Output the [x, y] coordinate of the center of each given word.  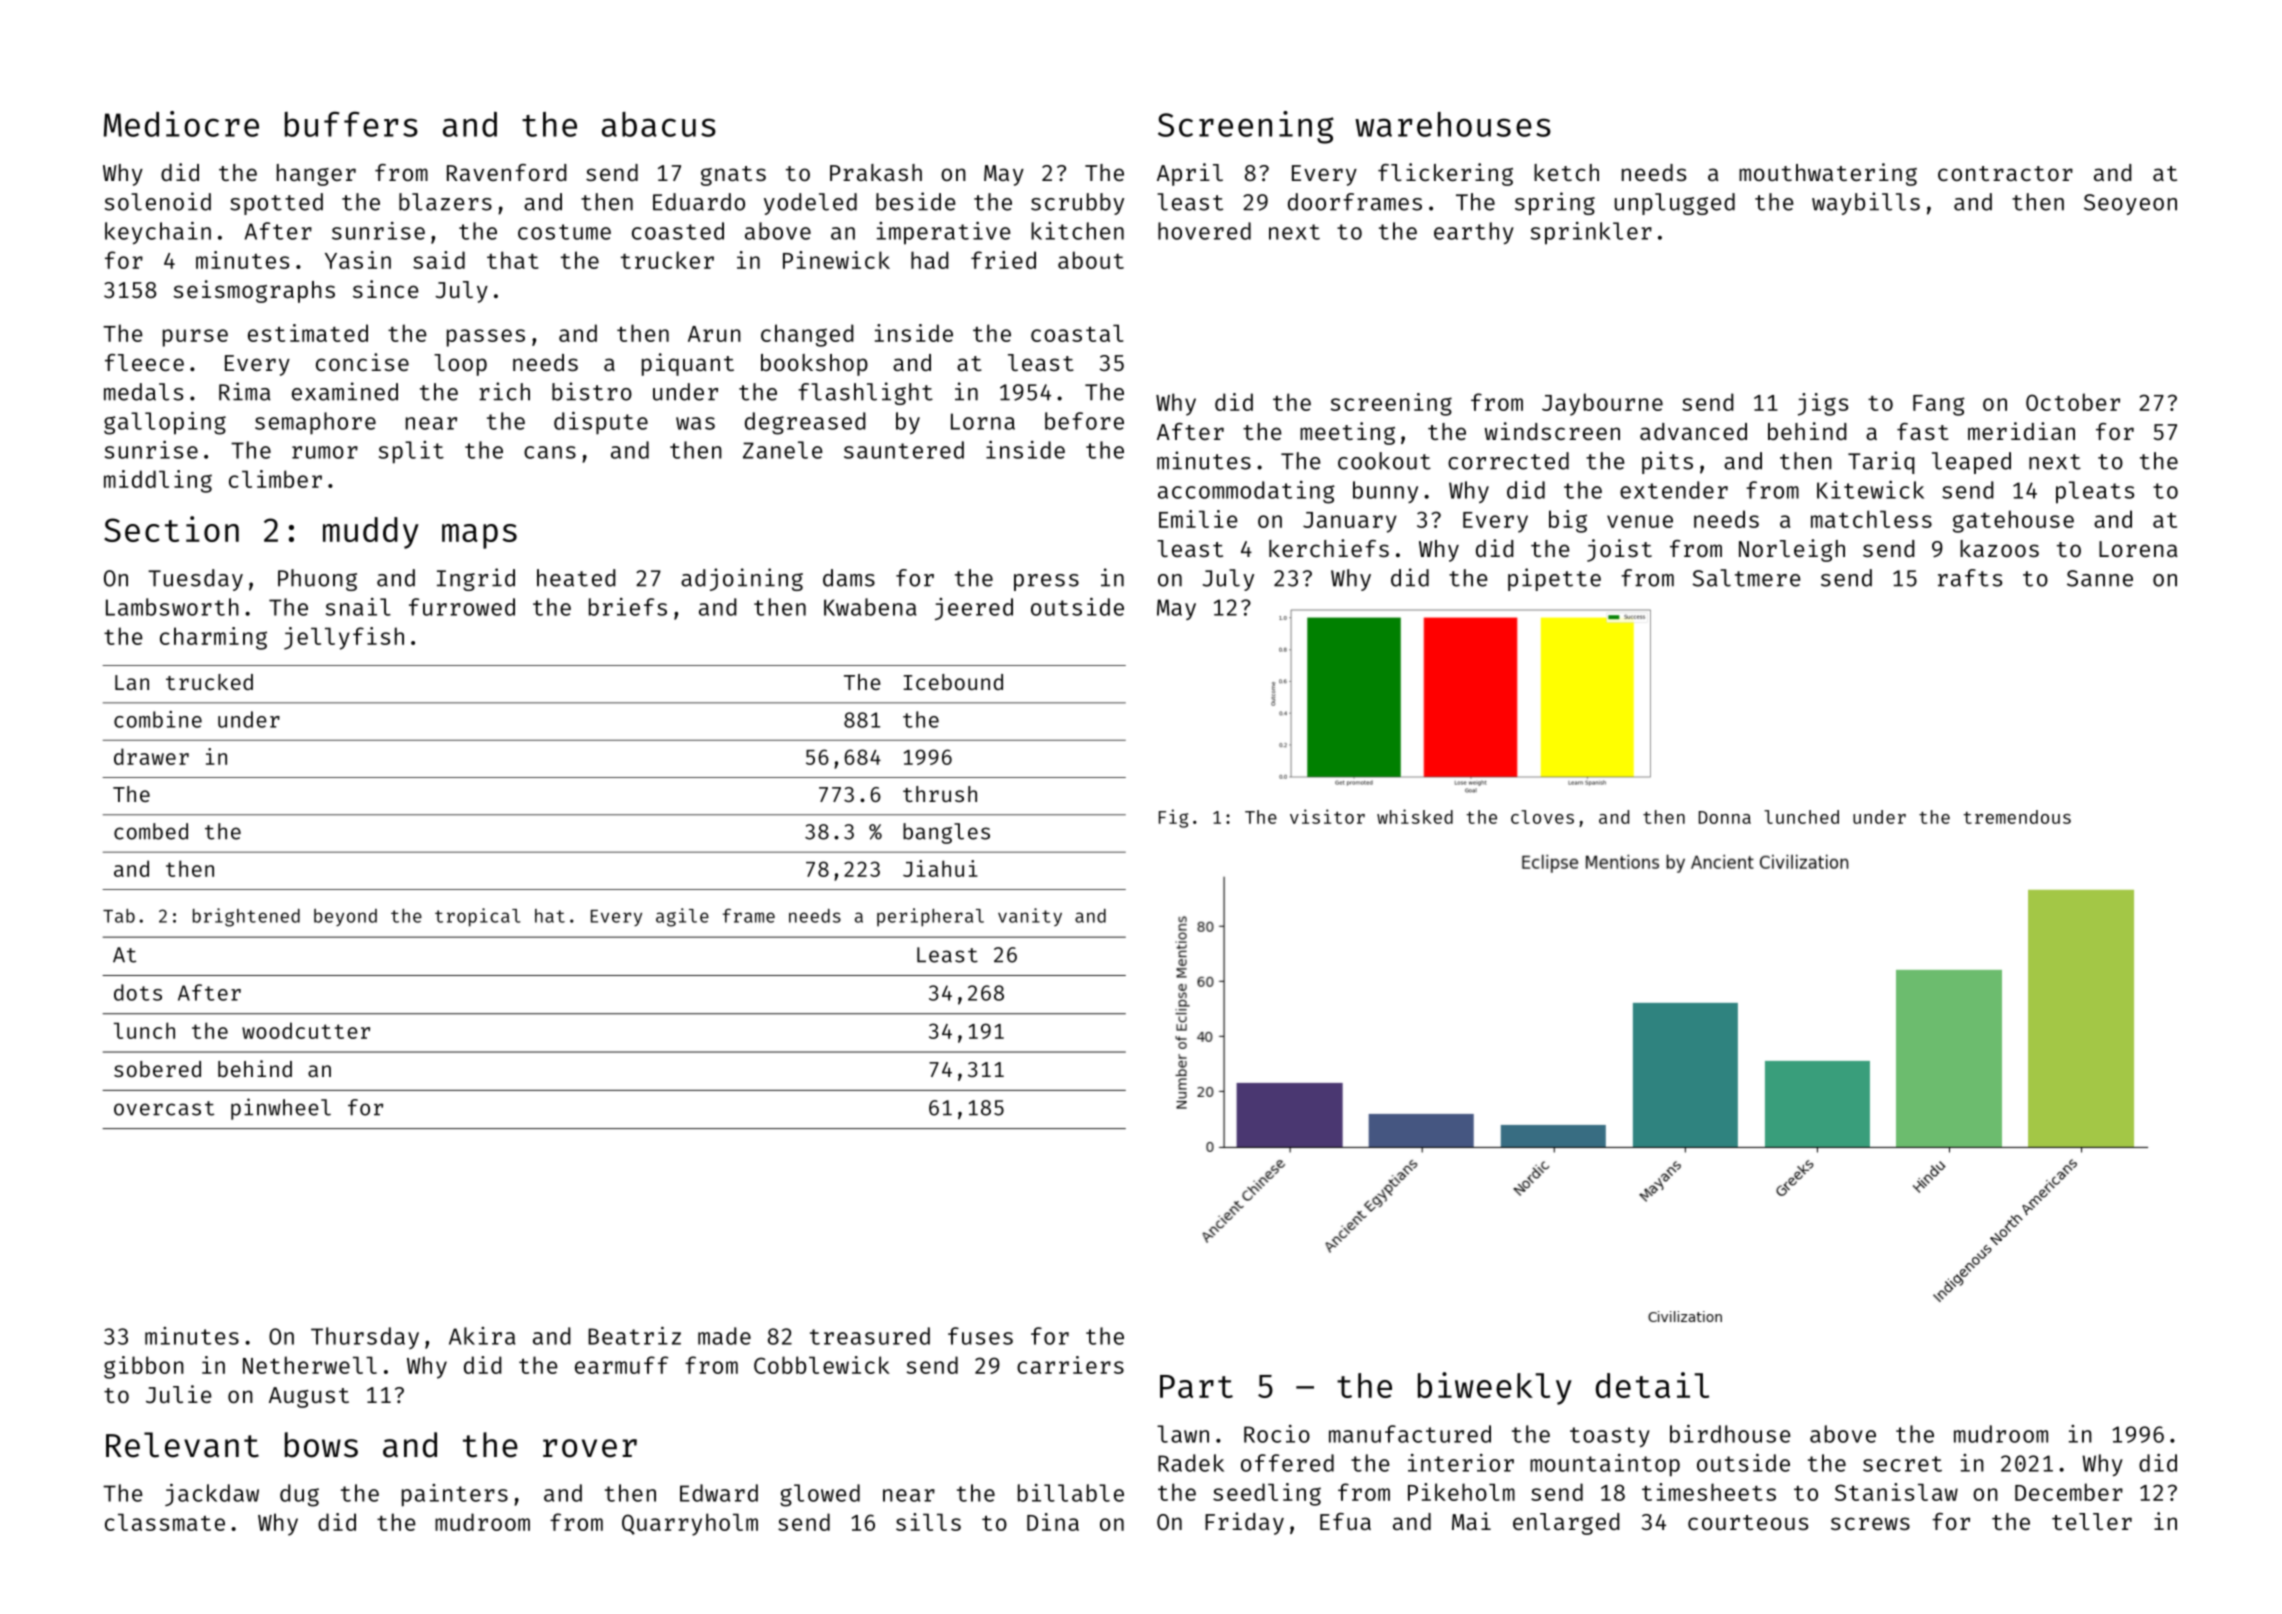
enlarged [1566, 1524]
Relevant [182, 1445]
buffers [351, 124]
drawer [151, 756]
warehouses [1453, 124]
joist [1619, 550]
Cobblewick [822, 1365]
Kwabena [870, 607]
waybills [1866, 203]
